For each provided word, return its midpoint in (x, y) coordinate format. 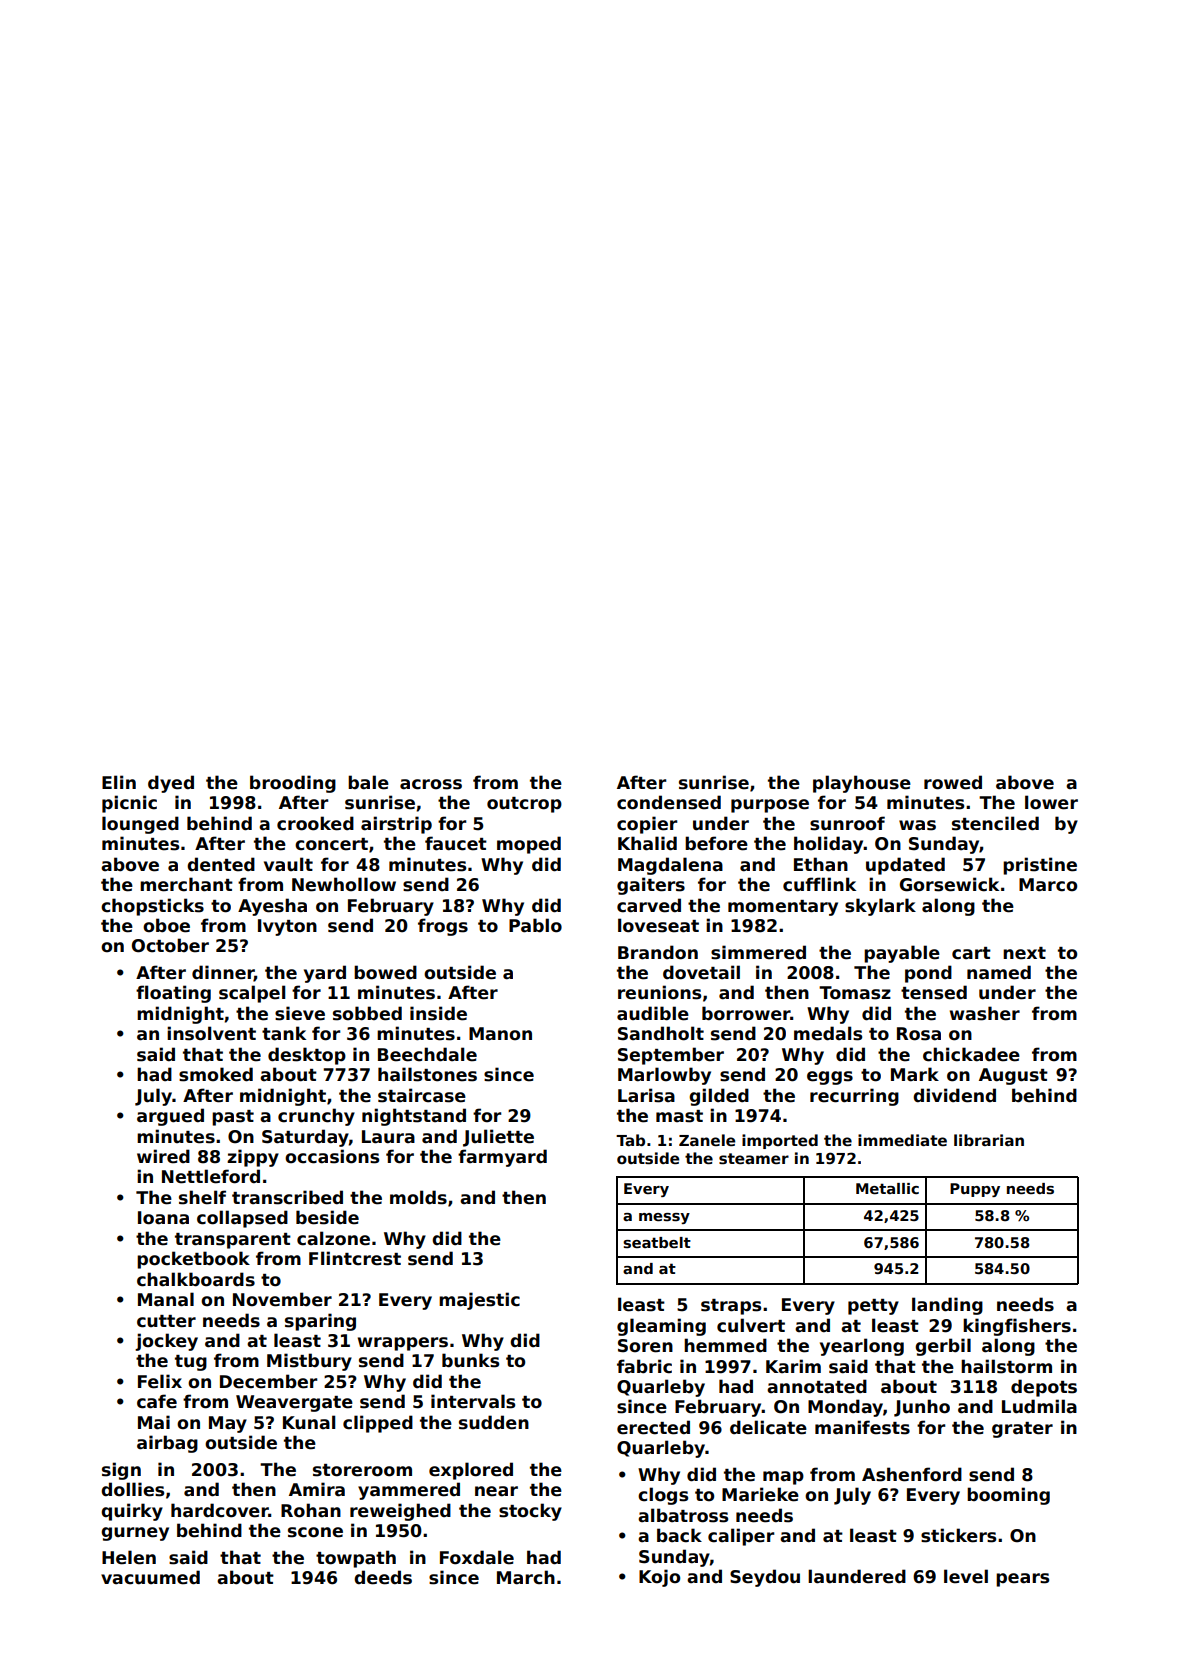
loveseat (658, 925)
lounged (140, 825)
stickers (958, 1535)
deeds (383, 1577)
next (1024, 953)
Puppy (975, 1190)
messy (664, 1218)
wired (163, 1156)
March (526, 1577)
